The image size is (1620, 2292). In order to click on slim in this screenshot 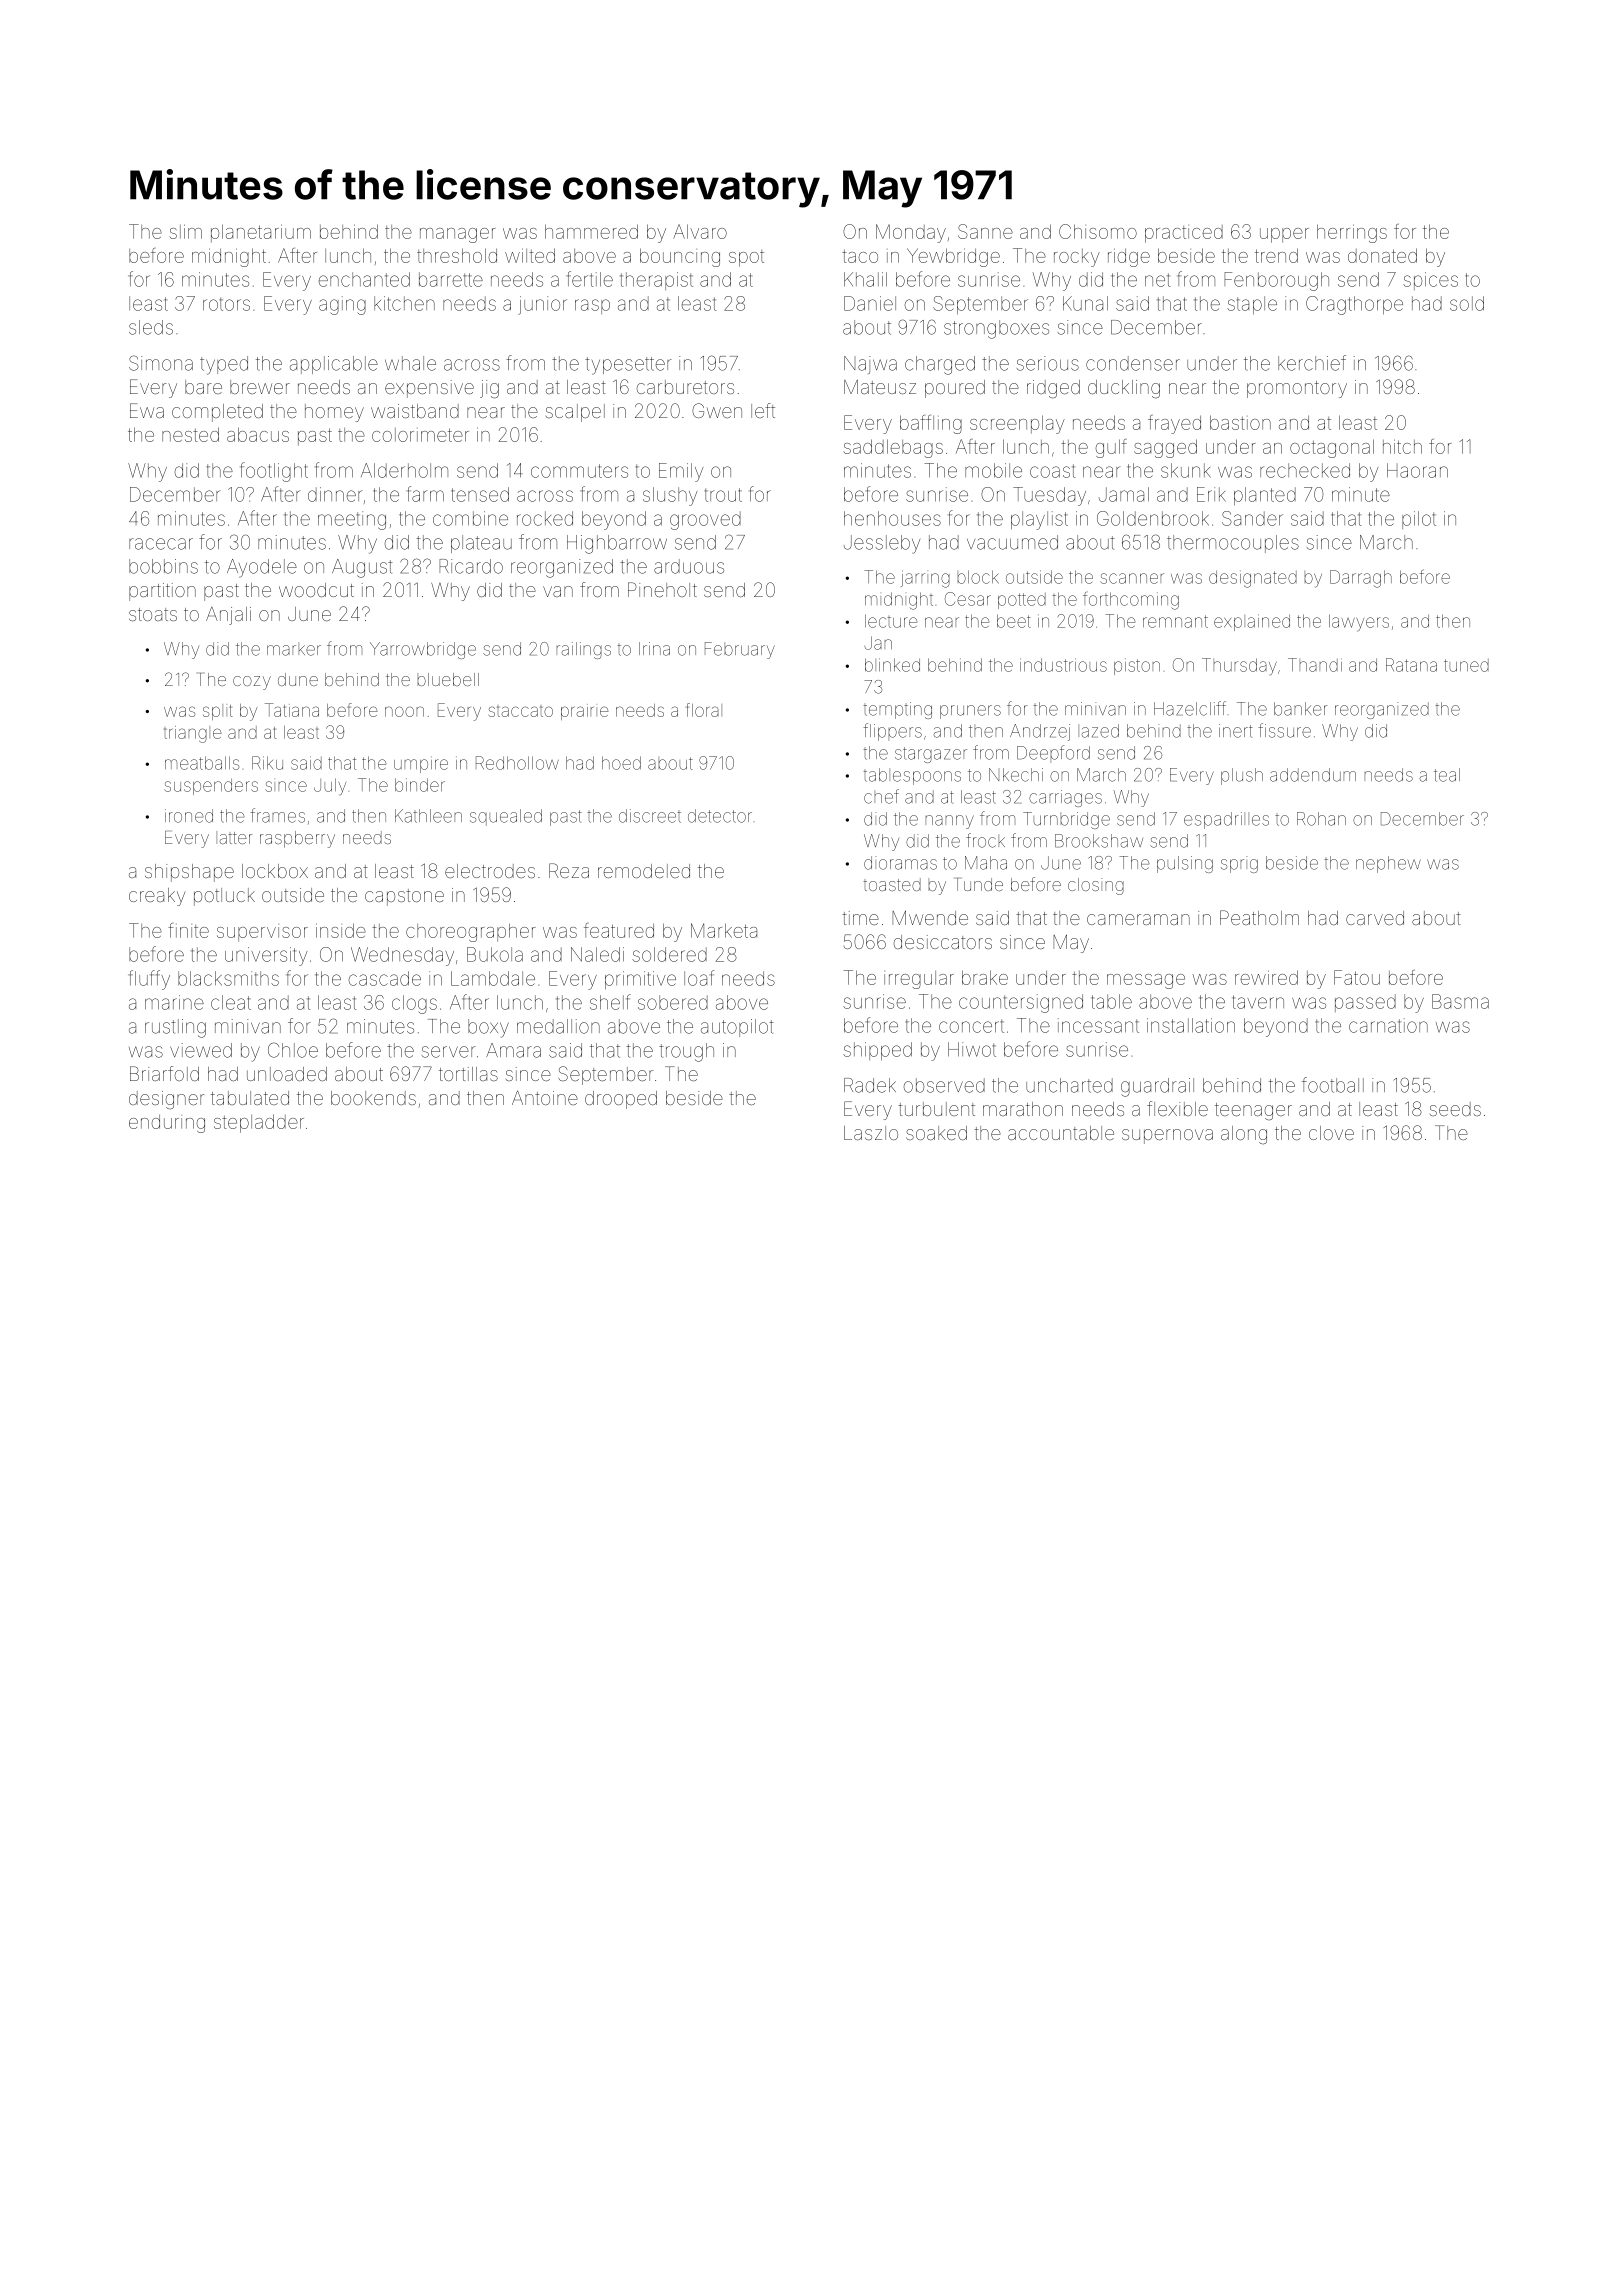, I will do `click(185, 231)`.
